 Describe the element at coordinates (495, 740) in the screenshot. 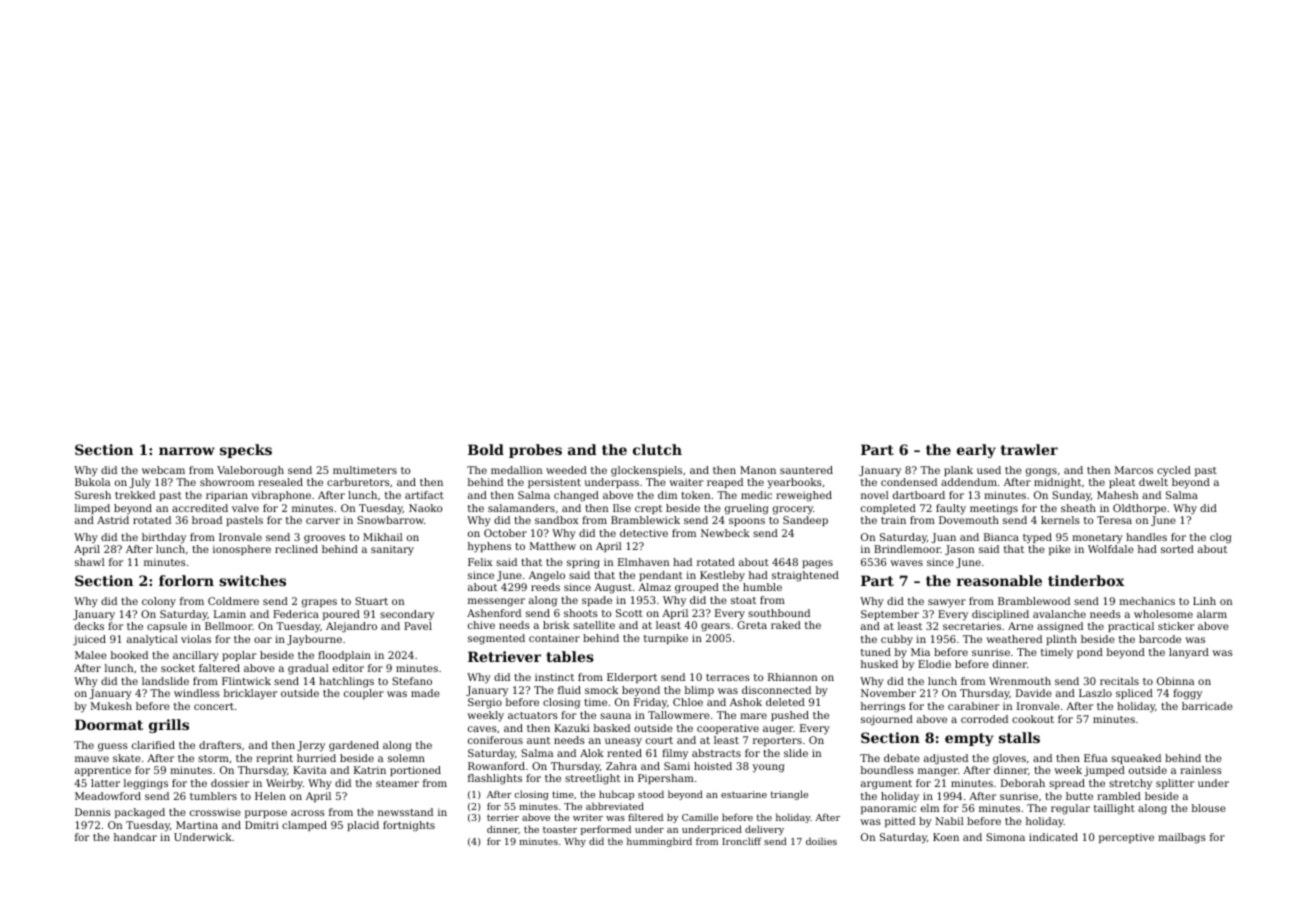

I see `coniferous` at that location.
